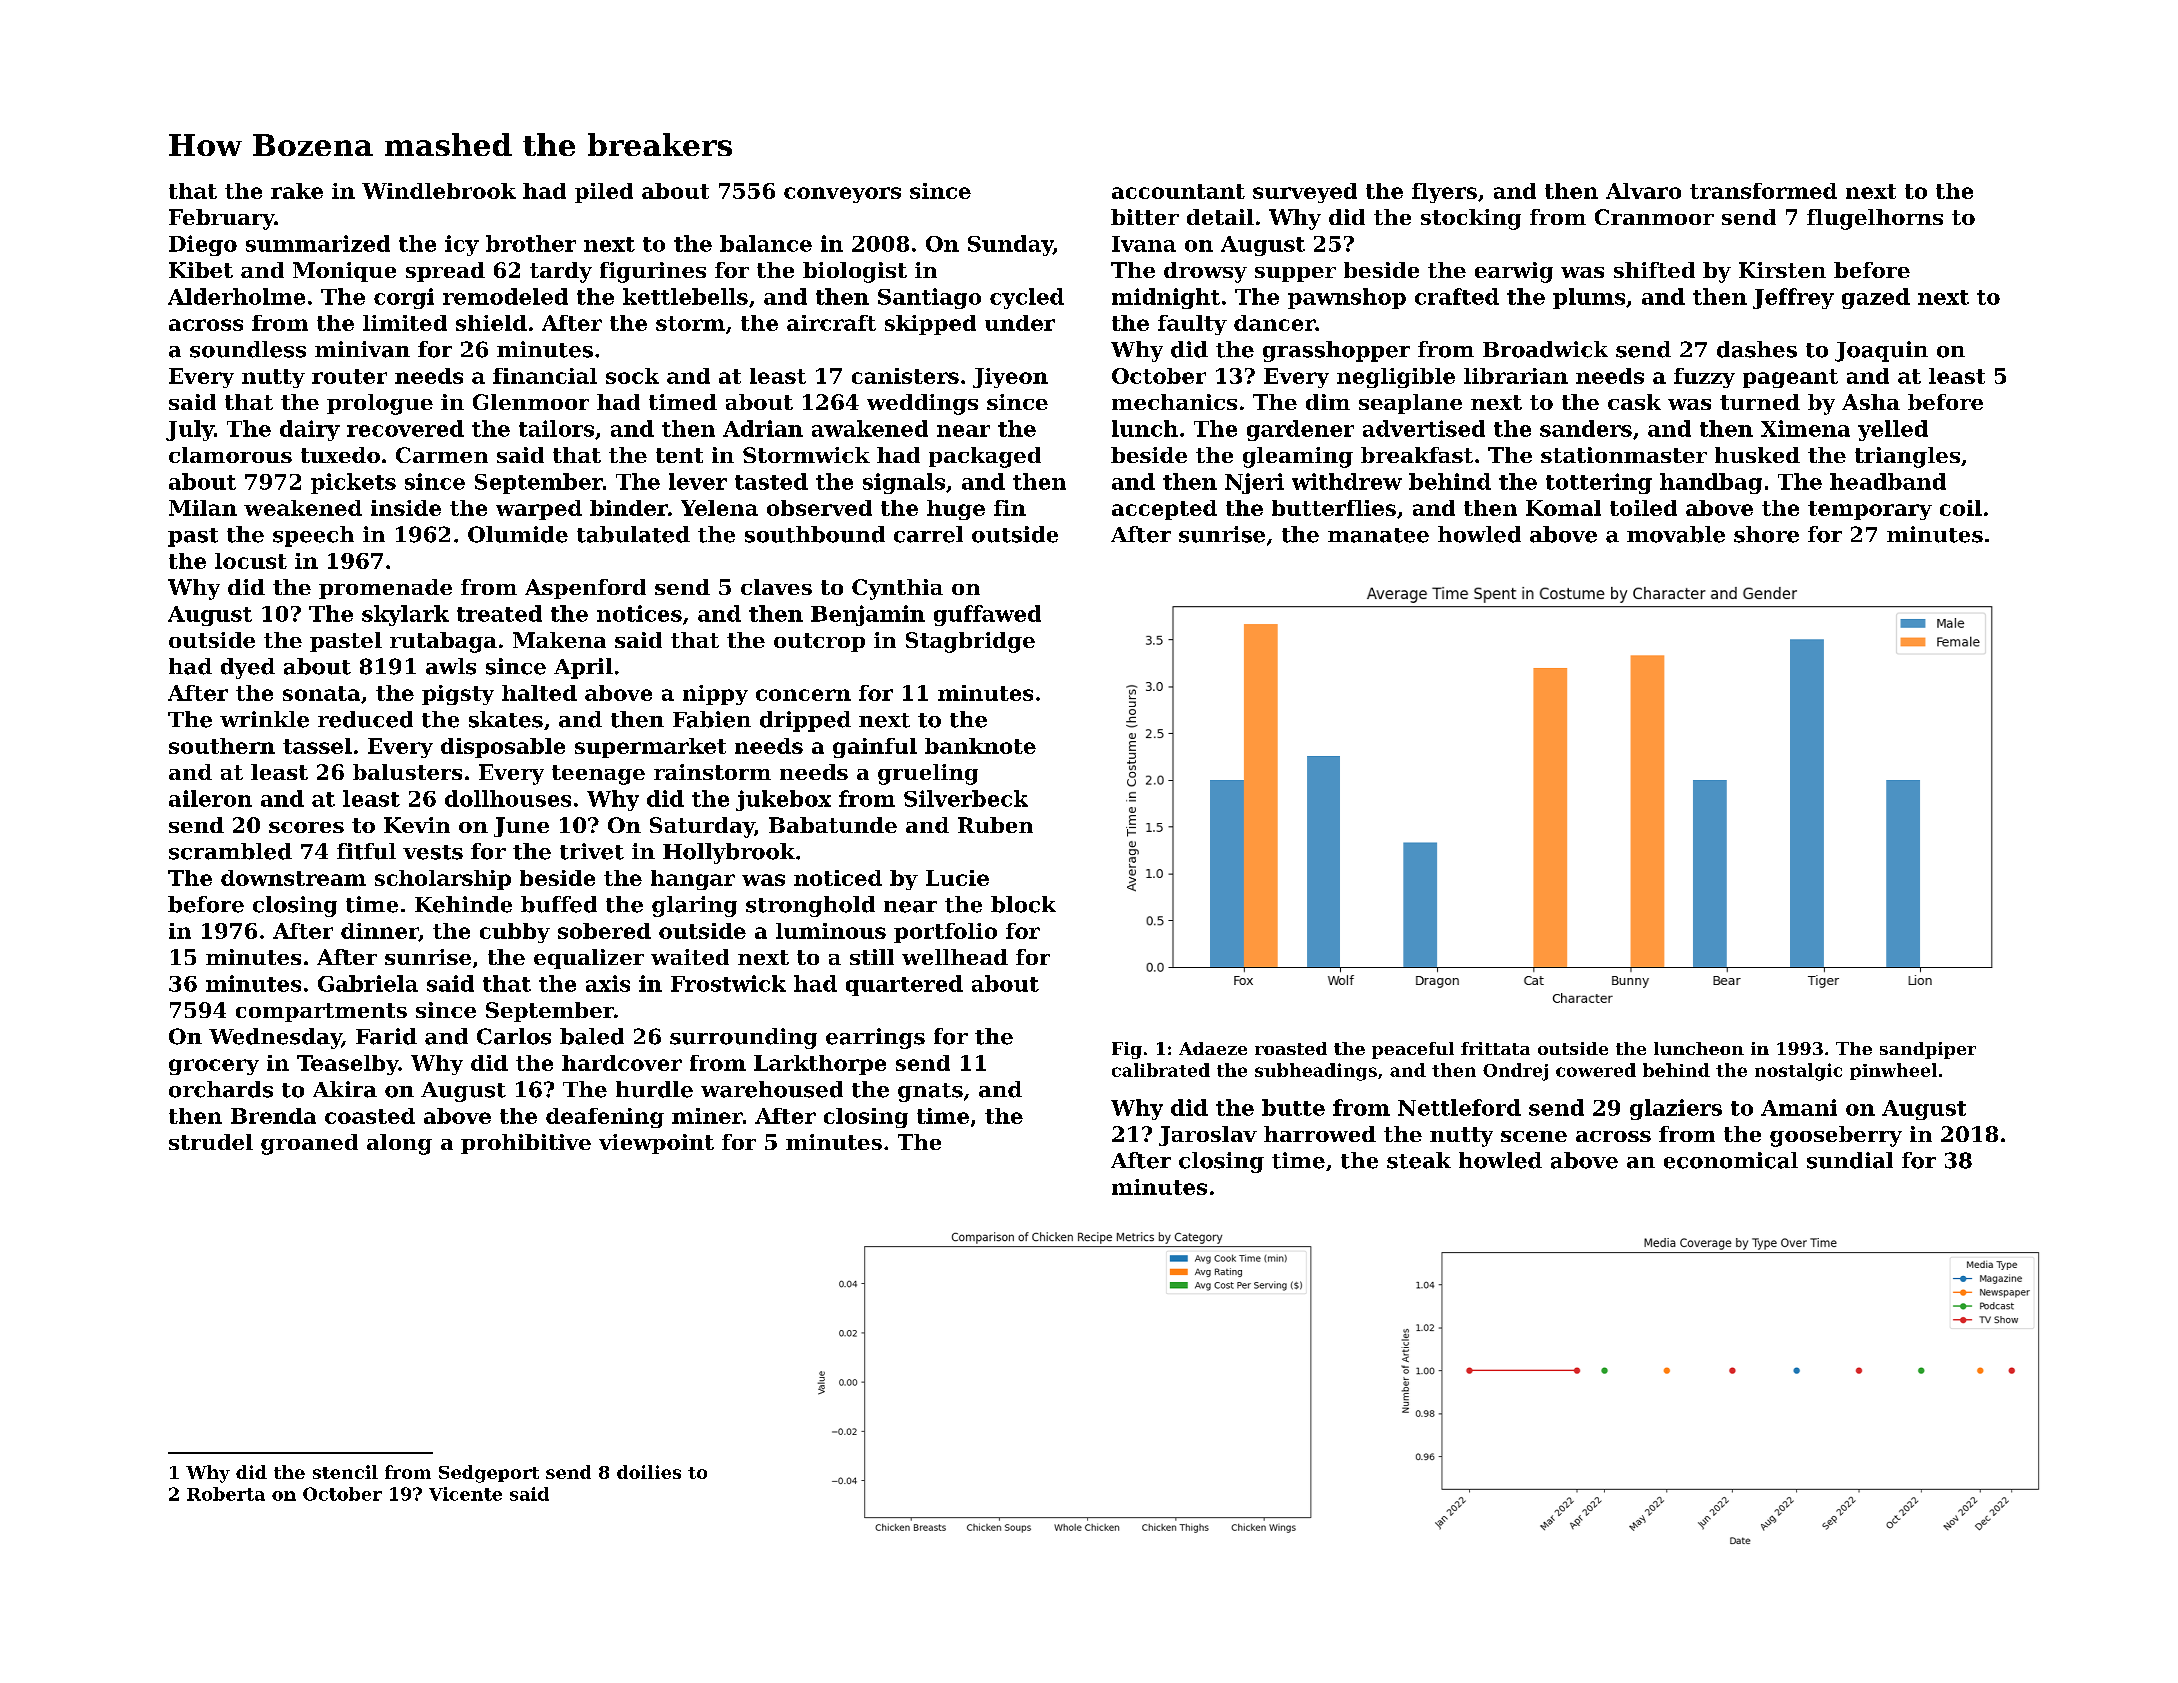 This image has width=2178, height=1683. What do you see at coordinates (489, 1474) in the image?
I see `Sedgeport` at bounding box center [489, 1474].
